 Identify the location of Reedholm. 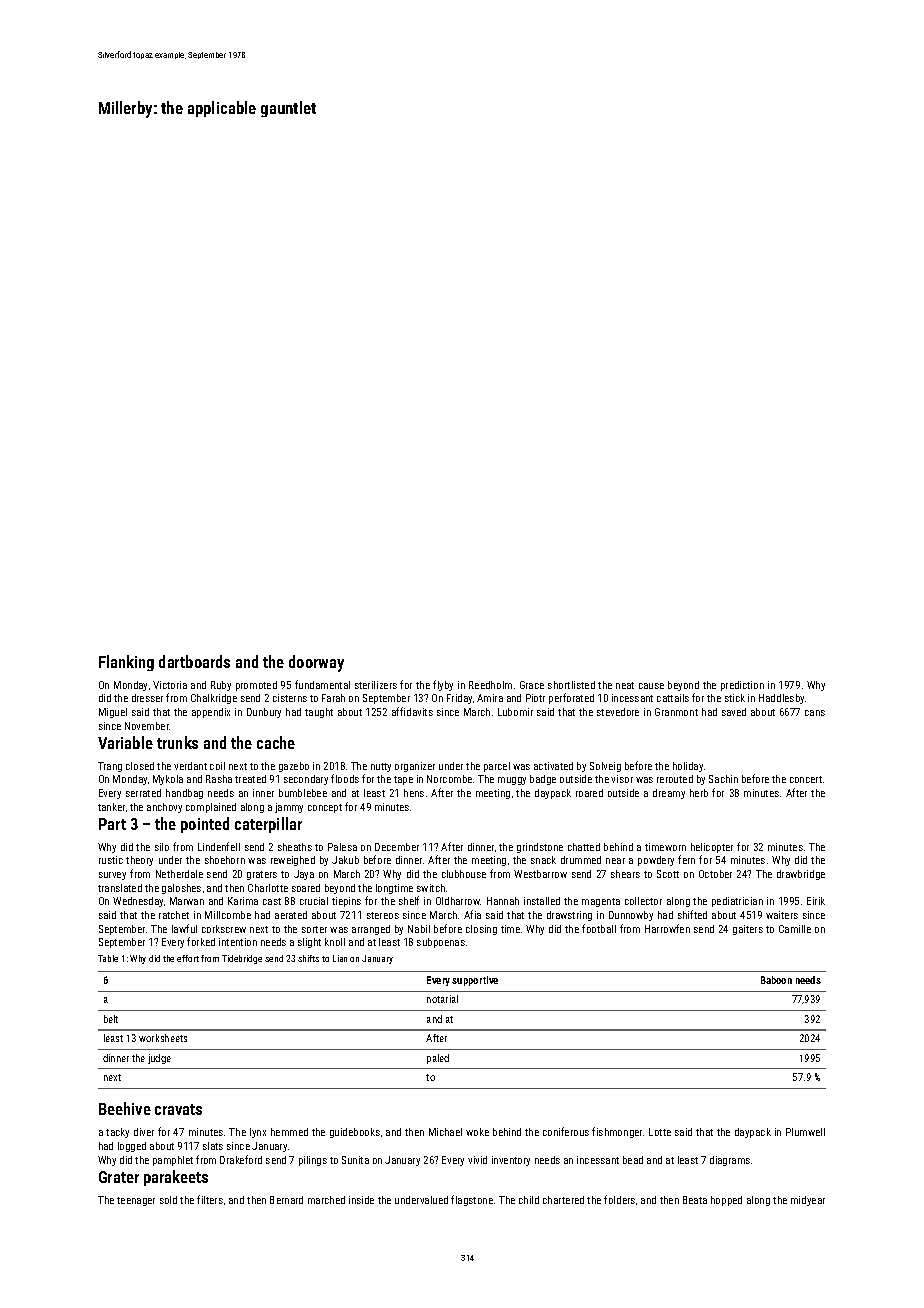
(490, 685).
